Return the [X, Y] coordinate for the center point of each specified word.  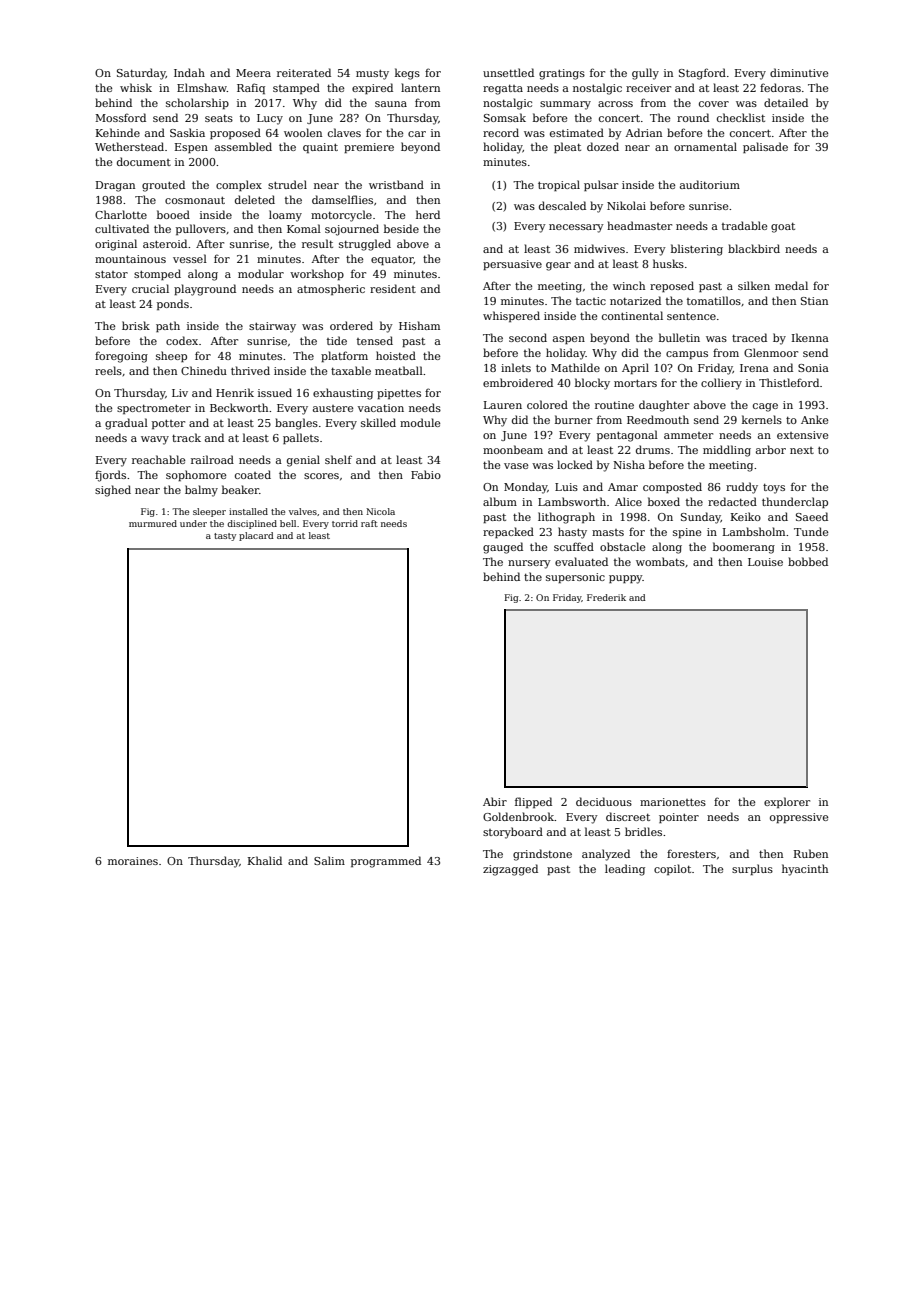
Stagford [702, 74]
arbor [771, 449]
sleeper [209, 512]
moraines [133, 861]
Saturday [141, 74]
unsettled [508, 72]
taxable [351, 370]
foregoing [121, 357]
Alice [628, 501]
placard [256, 536]
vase [516, 466]
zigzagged [510, 870]
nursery [529, 564]
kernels [762, 419]
